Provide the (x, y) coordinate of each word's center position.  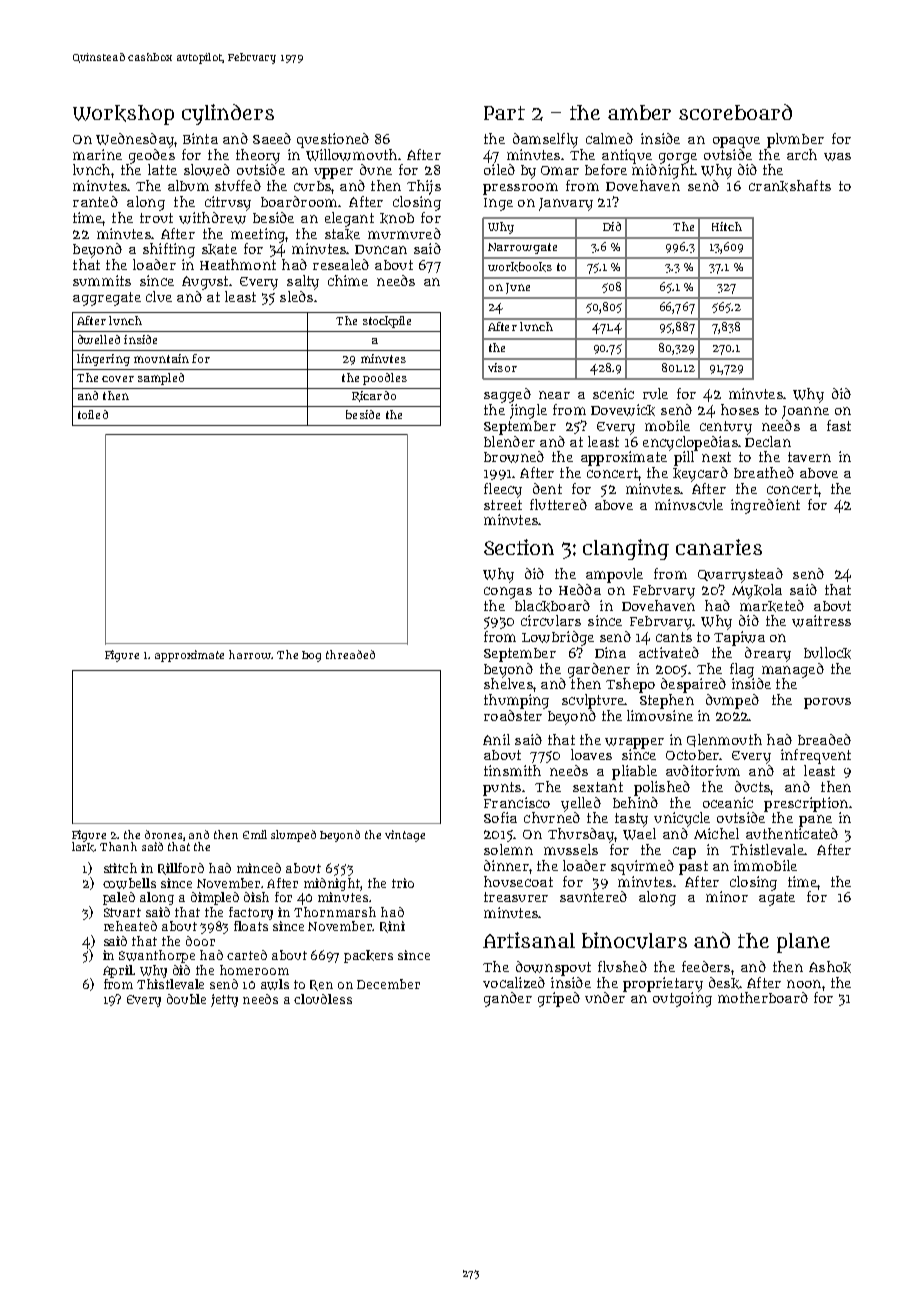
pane (815, 821)
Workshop (123, 115)
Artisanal (529, 940)
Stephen (667, 701)
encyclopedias (690, 443)
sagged (507, 395)
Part (504, 113)
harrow (250, 654)
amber (639, 112)
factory (251, 913)
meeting (258, 235)
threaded (350, 654)
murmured (404, 233)
